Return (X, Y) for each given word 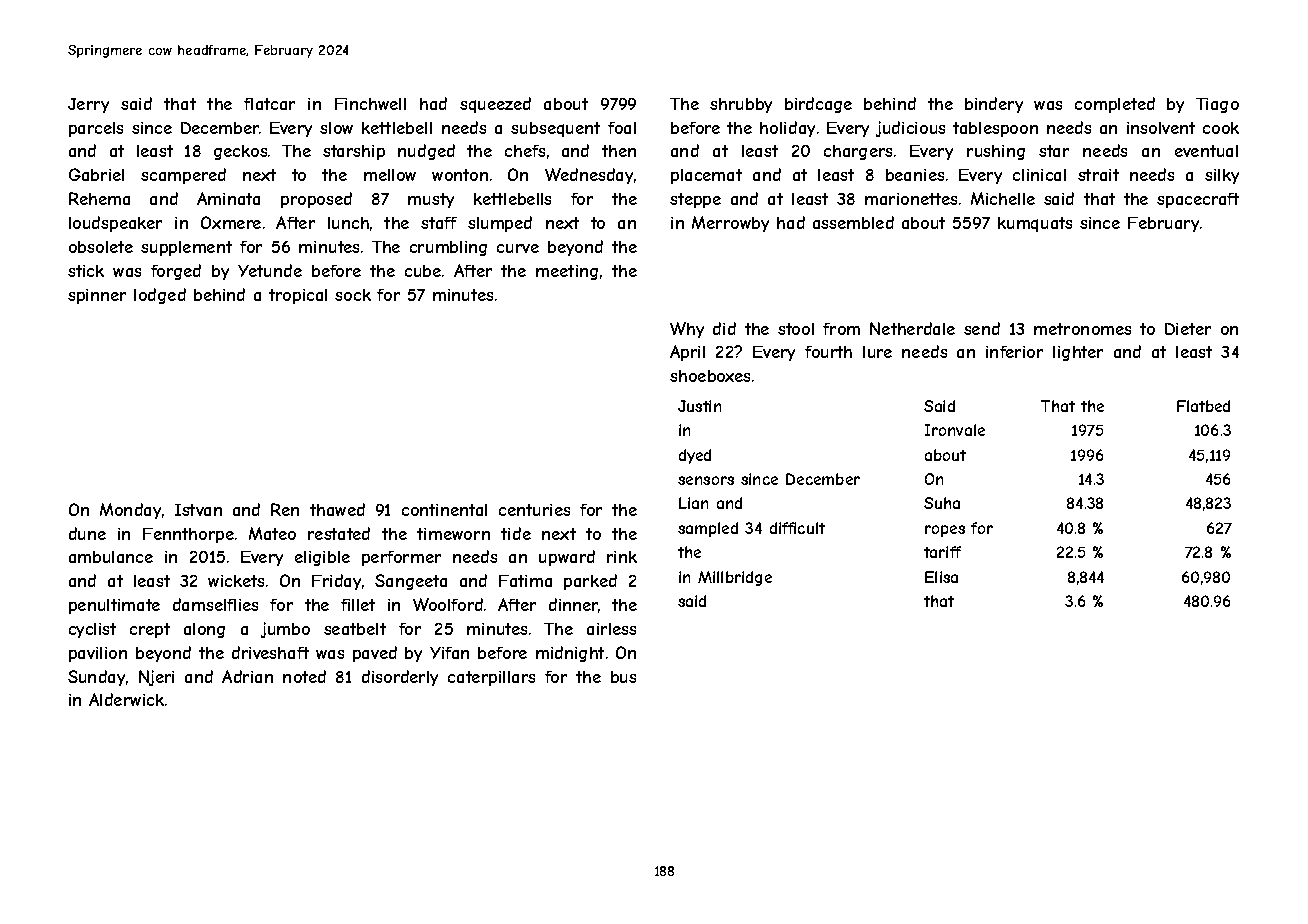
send (982, 328)
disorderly (400, 678)
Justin (699, 406)
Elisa (941, 577)
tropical (298, 296)
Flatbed (1203, 406)
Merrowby (730, 224)
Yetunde (270, 270)
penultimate (114, 606)
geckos (240, 152)
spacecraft (1198, 200)
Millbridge (735, 578)
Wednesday (589, 176)
